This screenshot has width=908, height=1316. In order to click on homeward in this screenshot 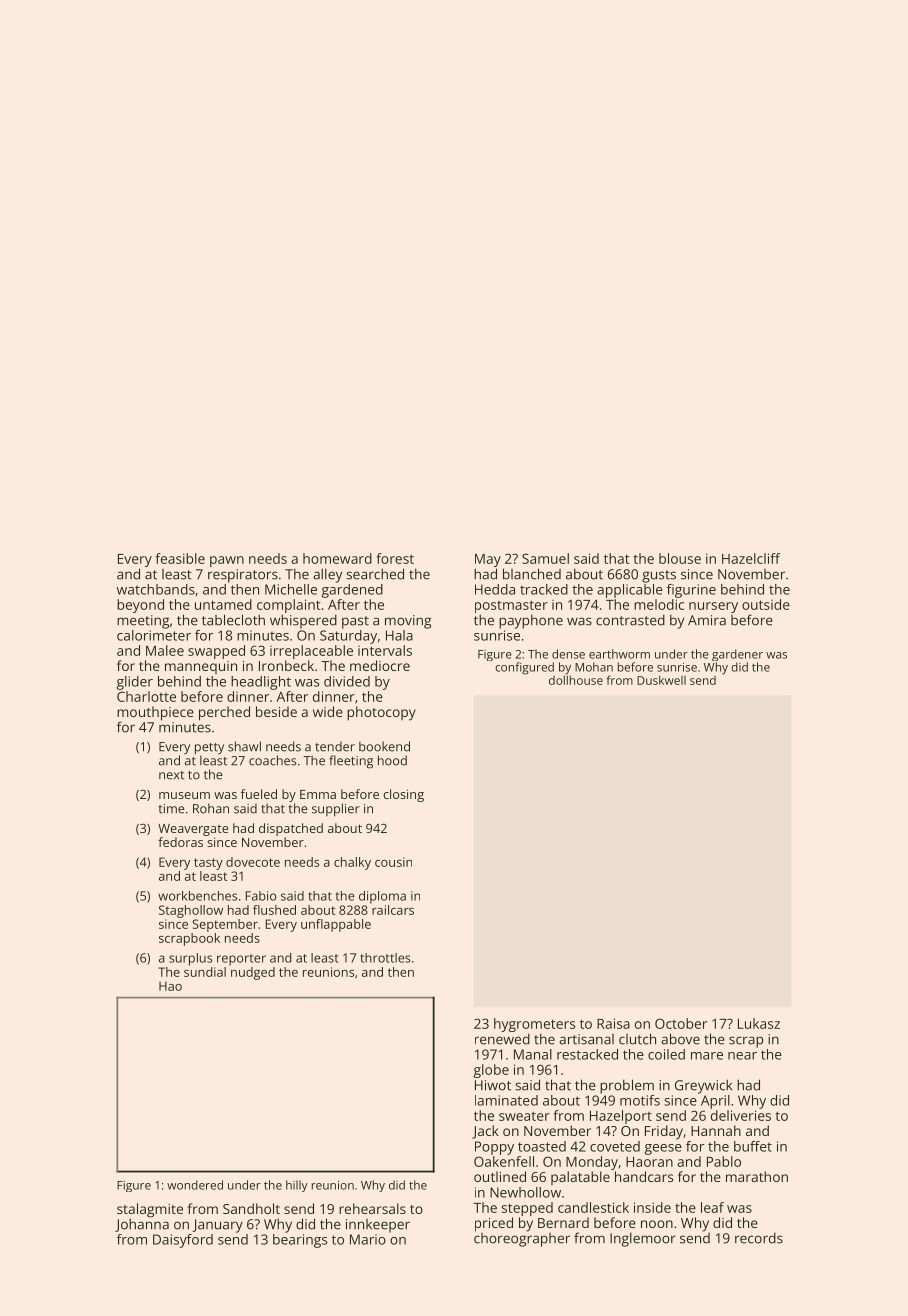, I will do `click(337, 558)`.
